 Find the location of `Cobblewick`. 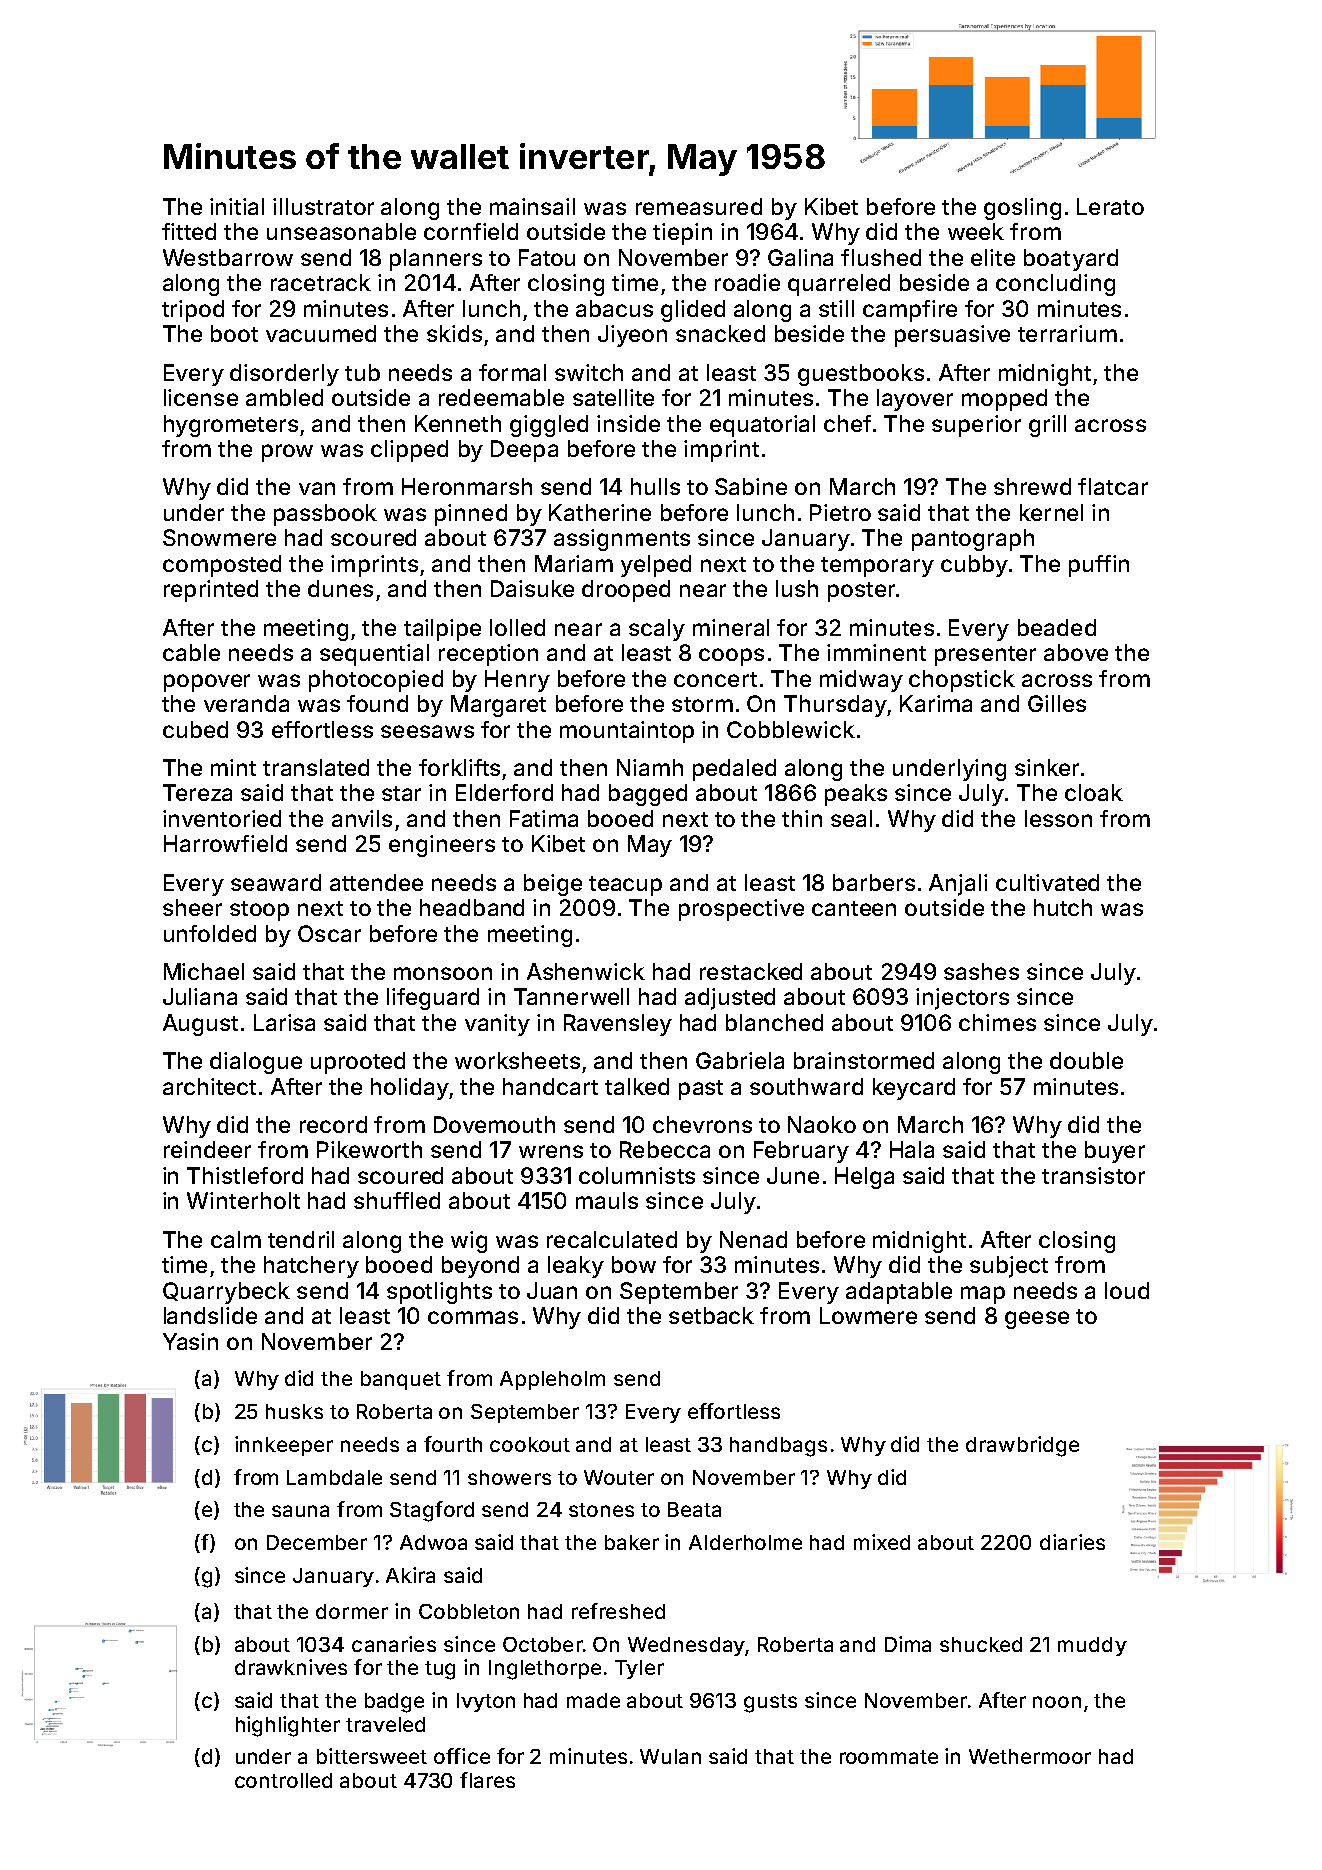

Cobblewick is located at coordinates (791, 729).
